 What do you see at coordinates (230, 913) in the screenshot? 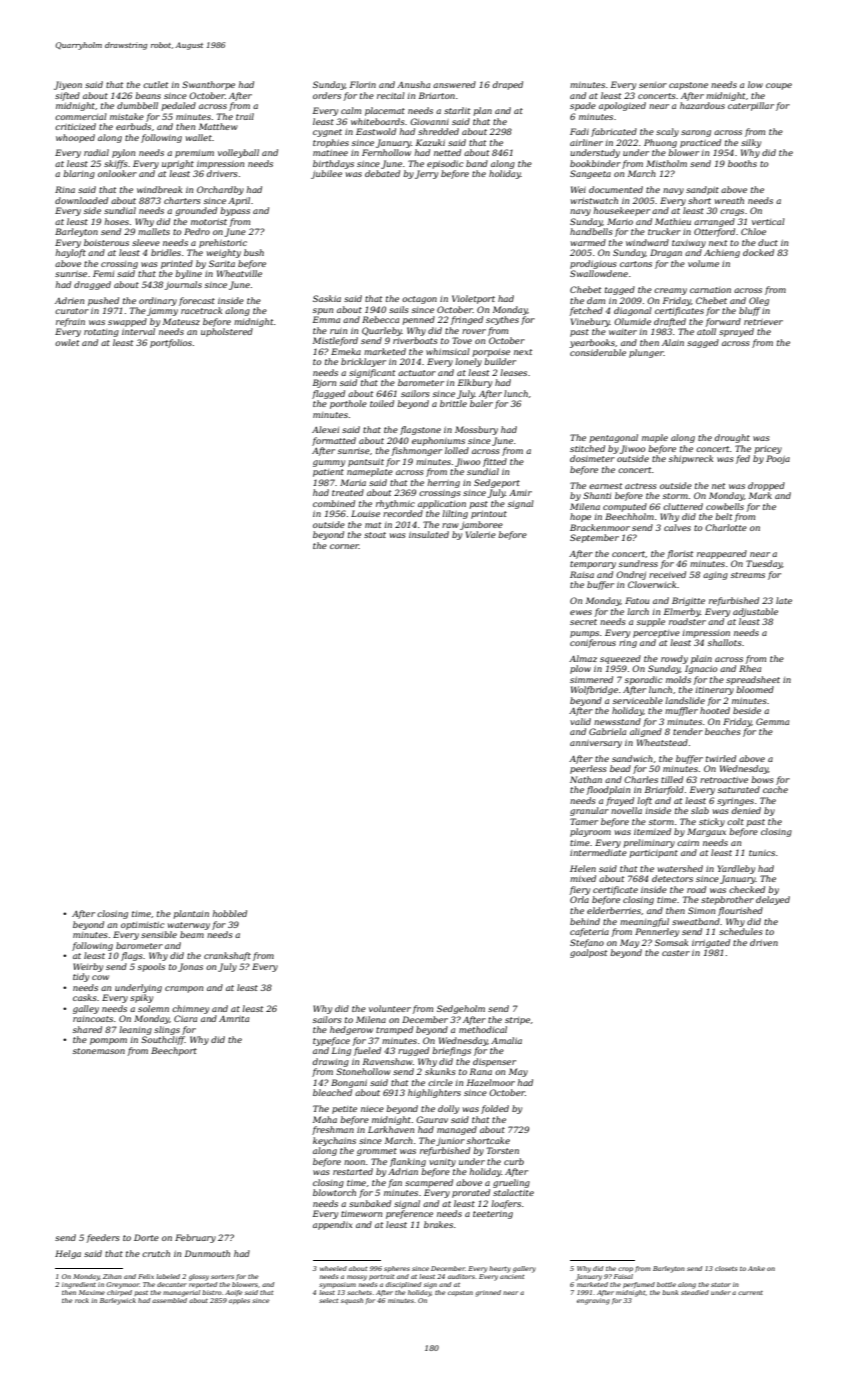
I see `hobbled` at bounding box center [230, 913].
